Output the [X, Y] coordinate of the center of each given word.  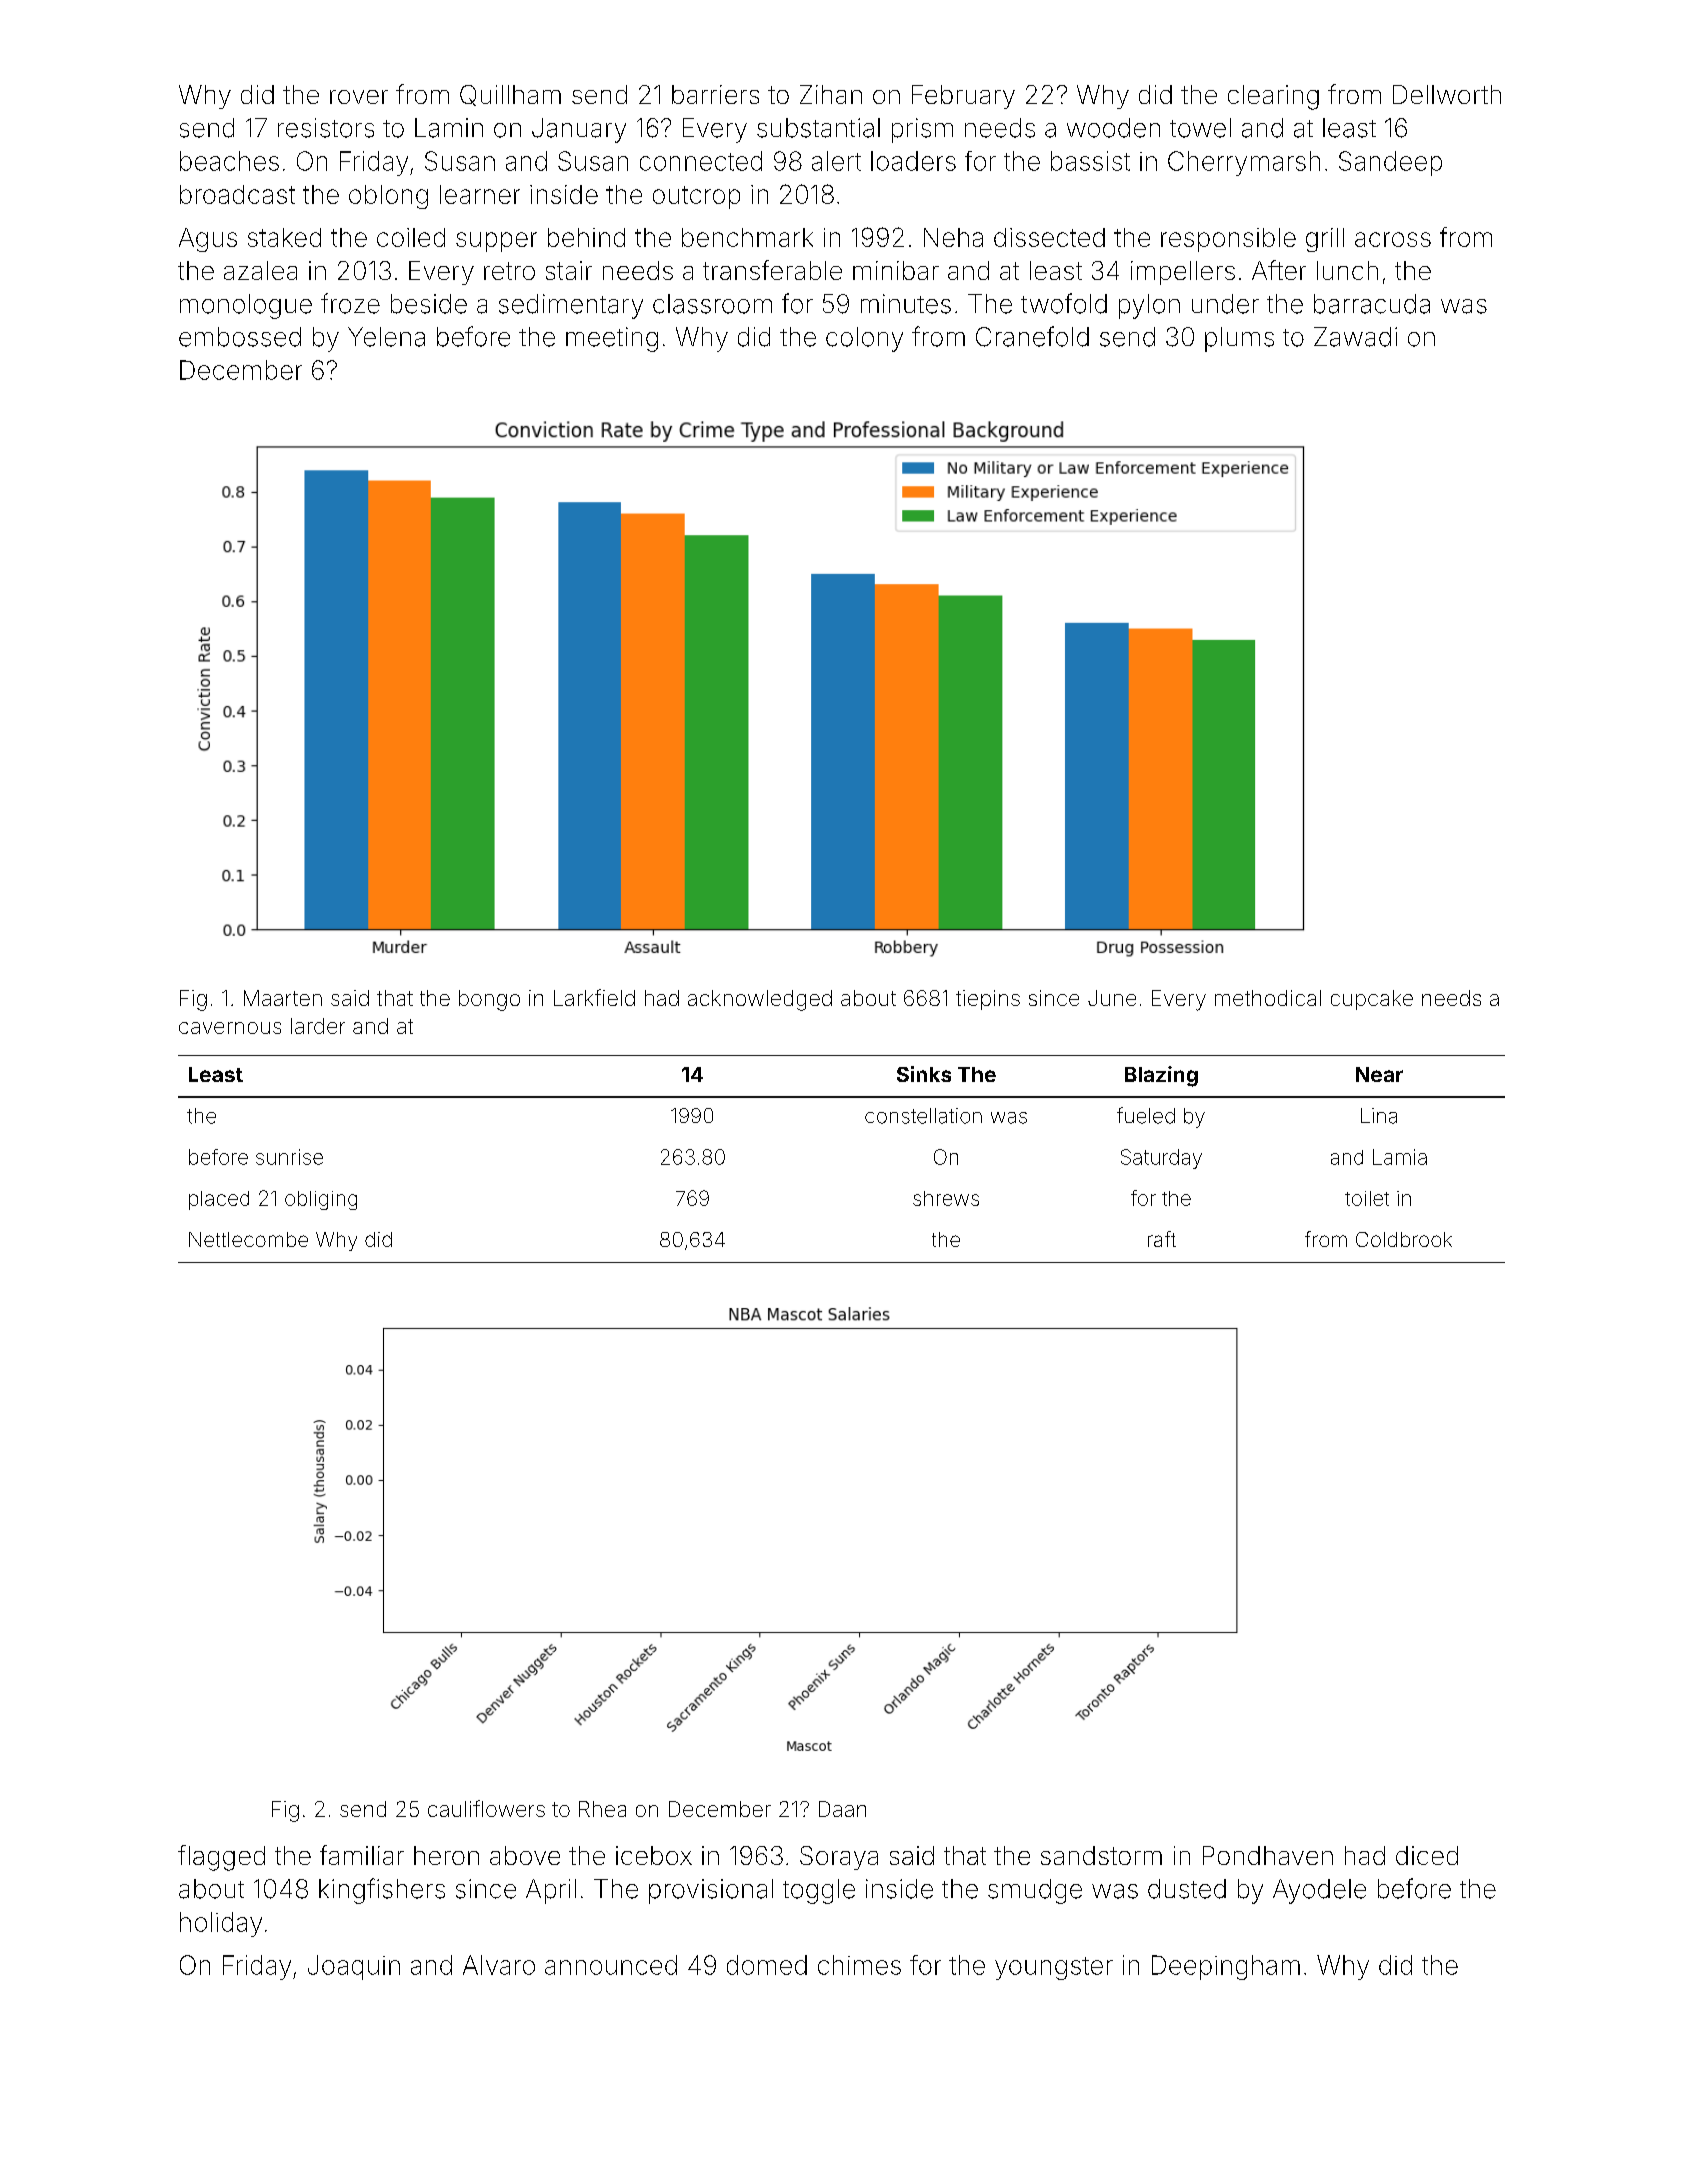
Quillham [510, 95]
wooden [1113, 128]
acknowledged [760, 1000]
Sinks [924, 1074]
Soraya [839, 1858]
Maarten [283, 998]
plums [1239, 339]
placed [219, 1200]
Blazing [1161, 1076]
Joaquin [354, 1967]
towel [1200, 128]
